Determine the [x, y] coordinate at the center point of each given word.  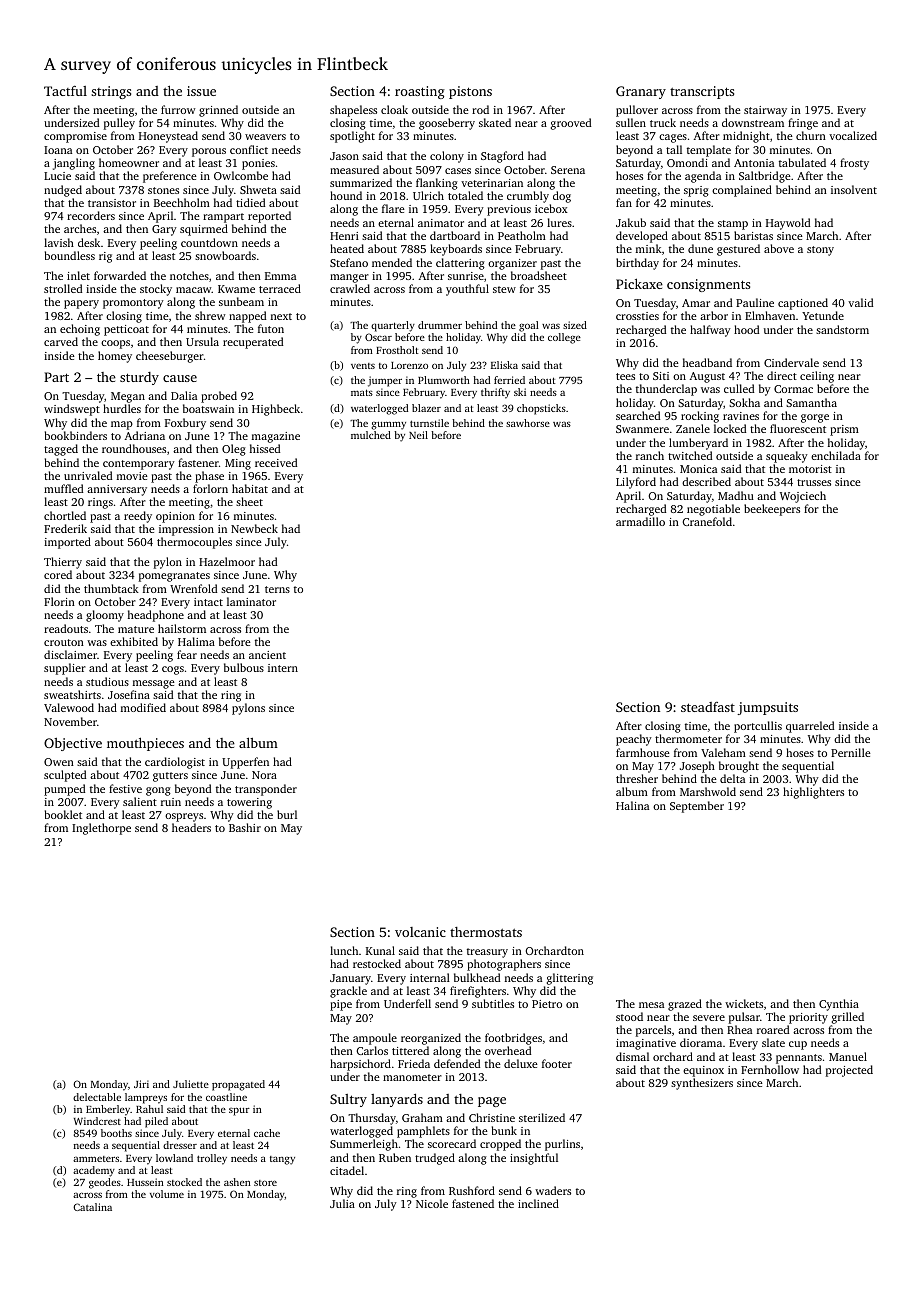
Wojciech [803, 497]
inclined [538, 1203]
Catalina [92, 1207]
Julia [342, 1203]
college [564, 338]
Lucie [57, 176]
